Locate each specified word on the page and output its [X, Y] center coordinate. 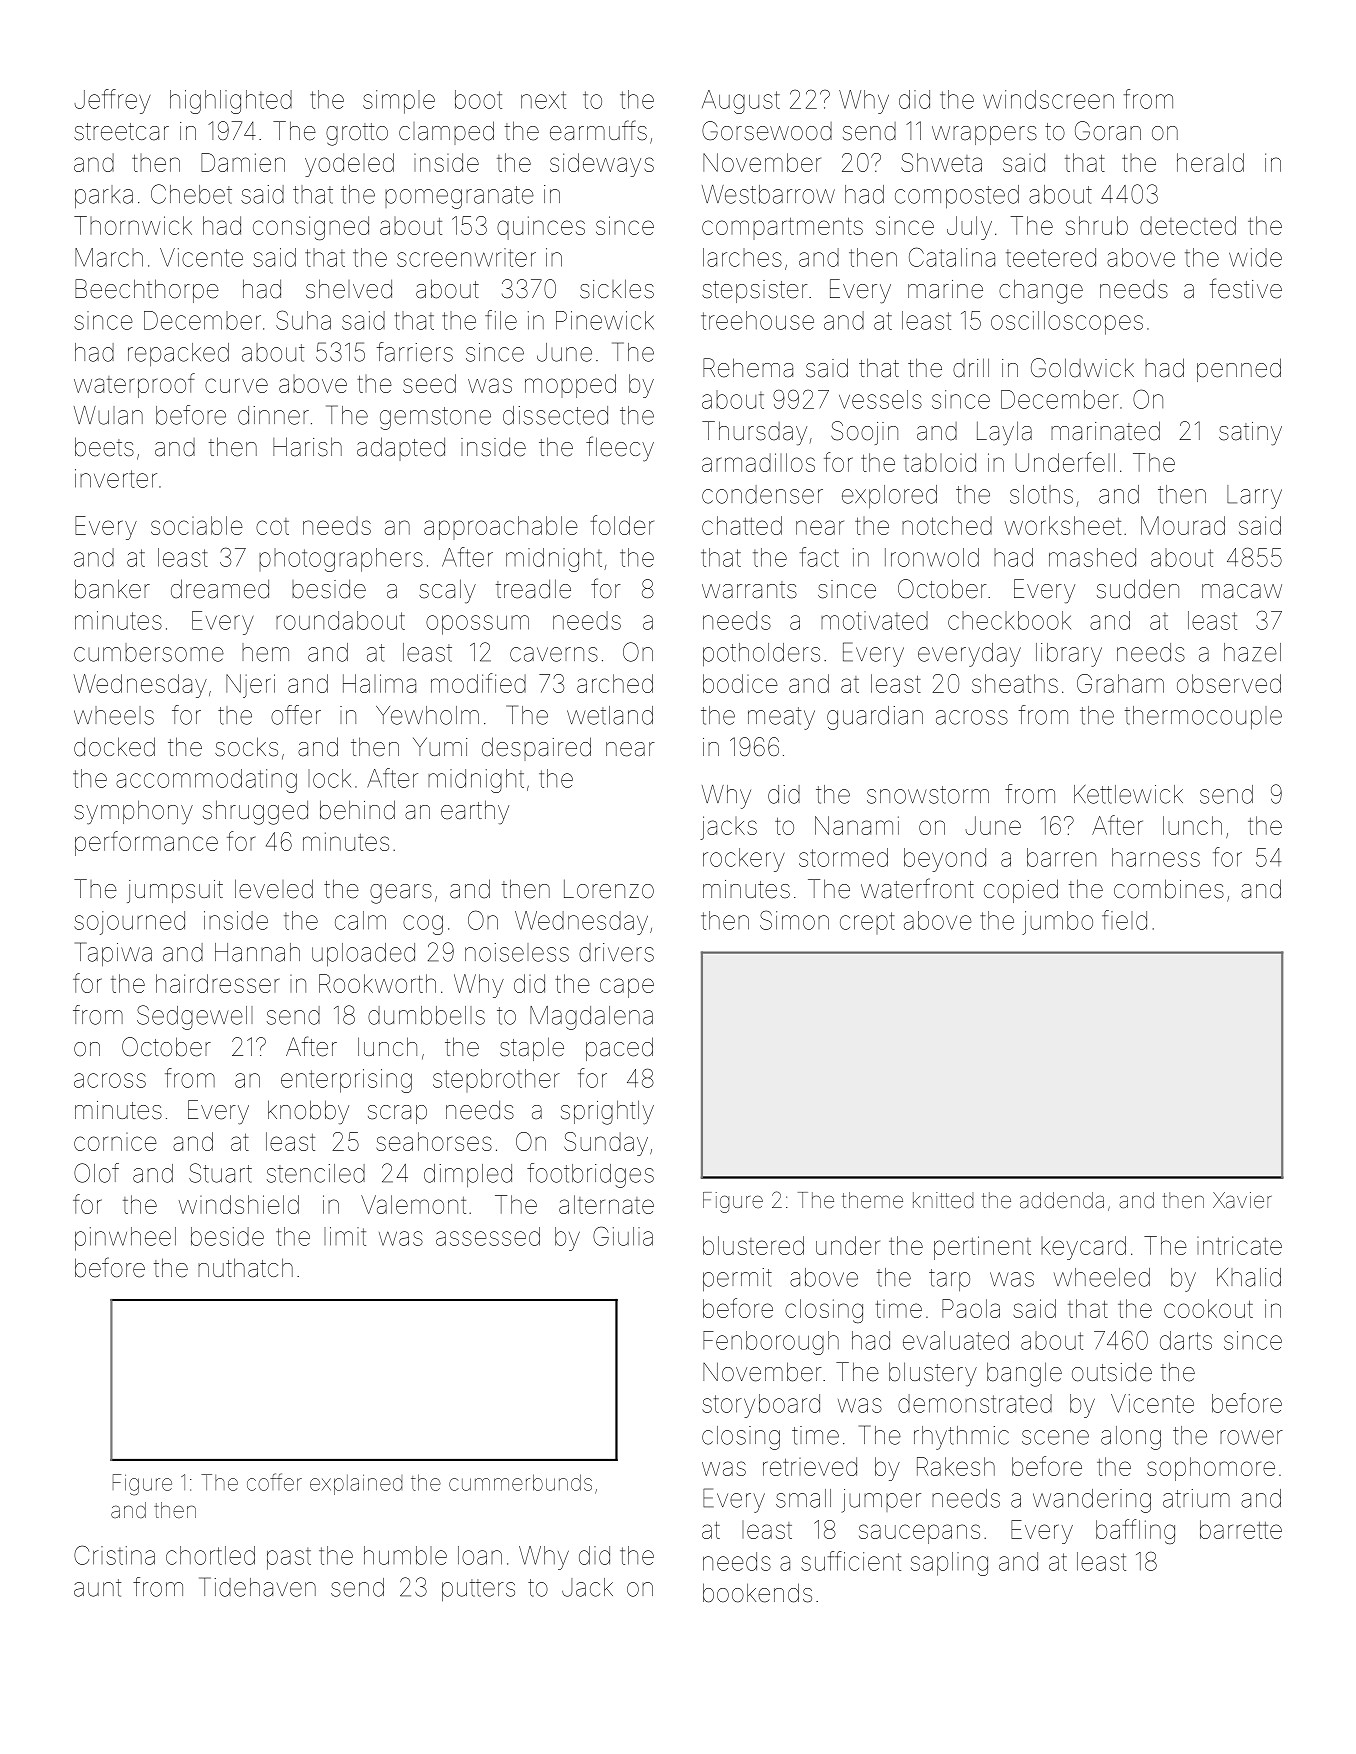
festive [1246, 288]
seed [429, 383]
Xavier [1242, 1200]
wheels [114, 715]
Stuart [220, 1173]
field [1124, 920]
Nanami [857, 825]
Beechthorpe [147, 291]
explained [356, 1484]
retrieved [810, 1466]
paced [619, 1049]
